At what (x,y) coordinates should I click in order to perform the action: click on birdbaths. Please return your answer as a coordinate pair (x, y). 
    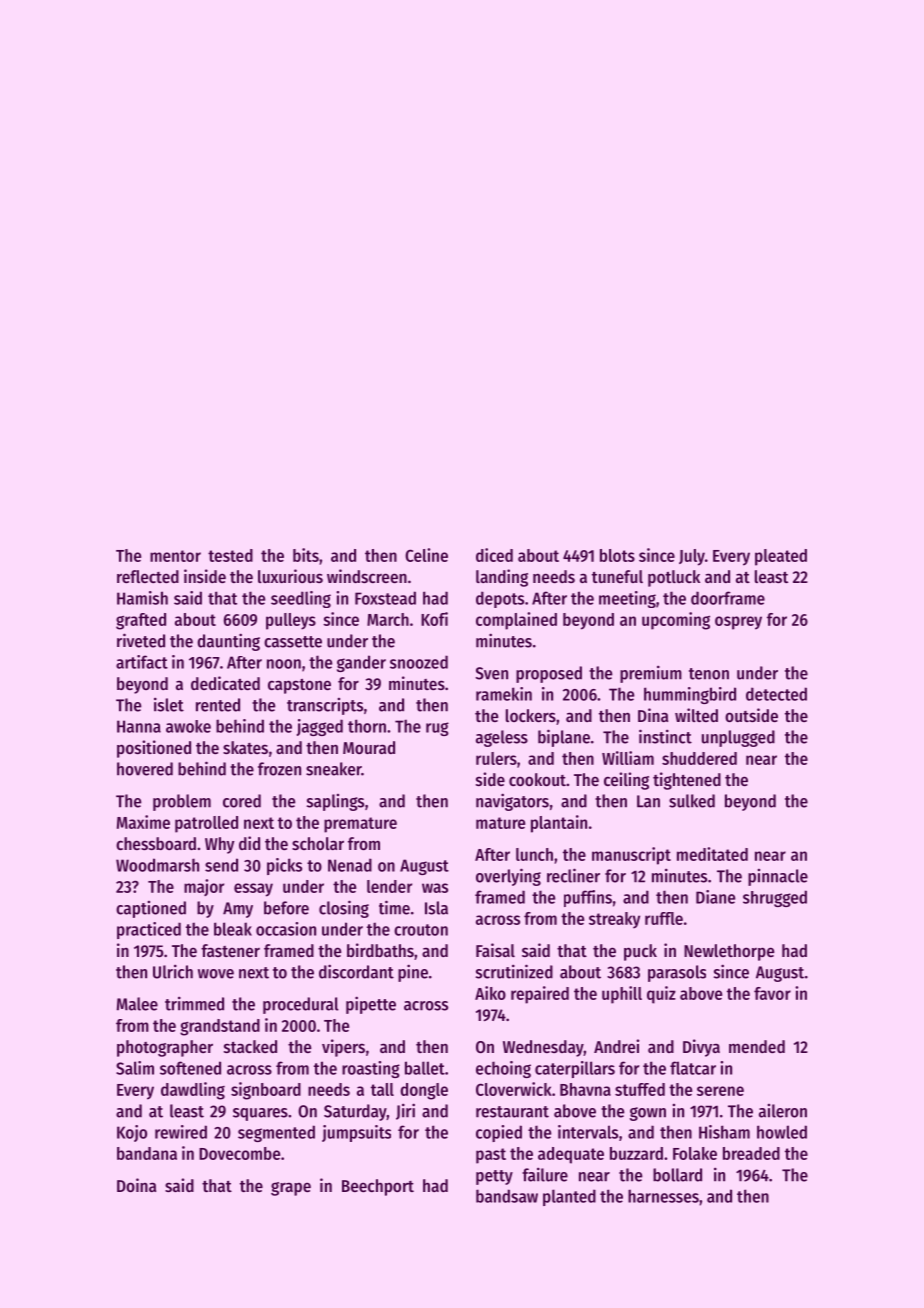
    Looking at the image, I should click on (380, 950).
